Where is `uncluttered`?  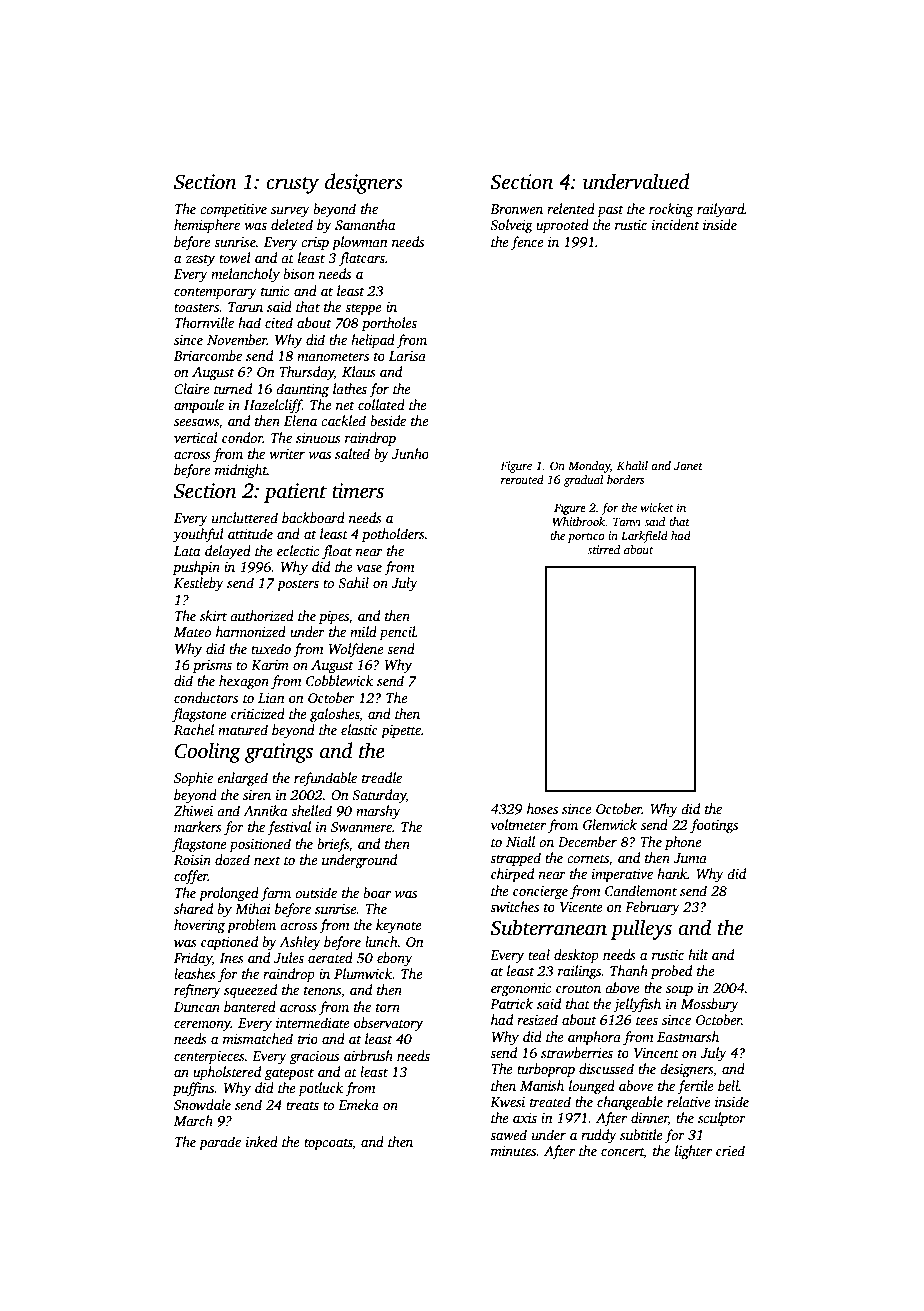 uncluttered is located at coordinates (245, 517).
